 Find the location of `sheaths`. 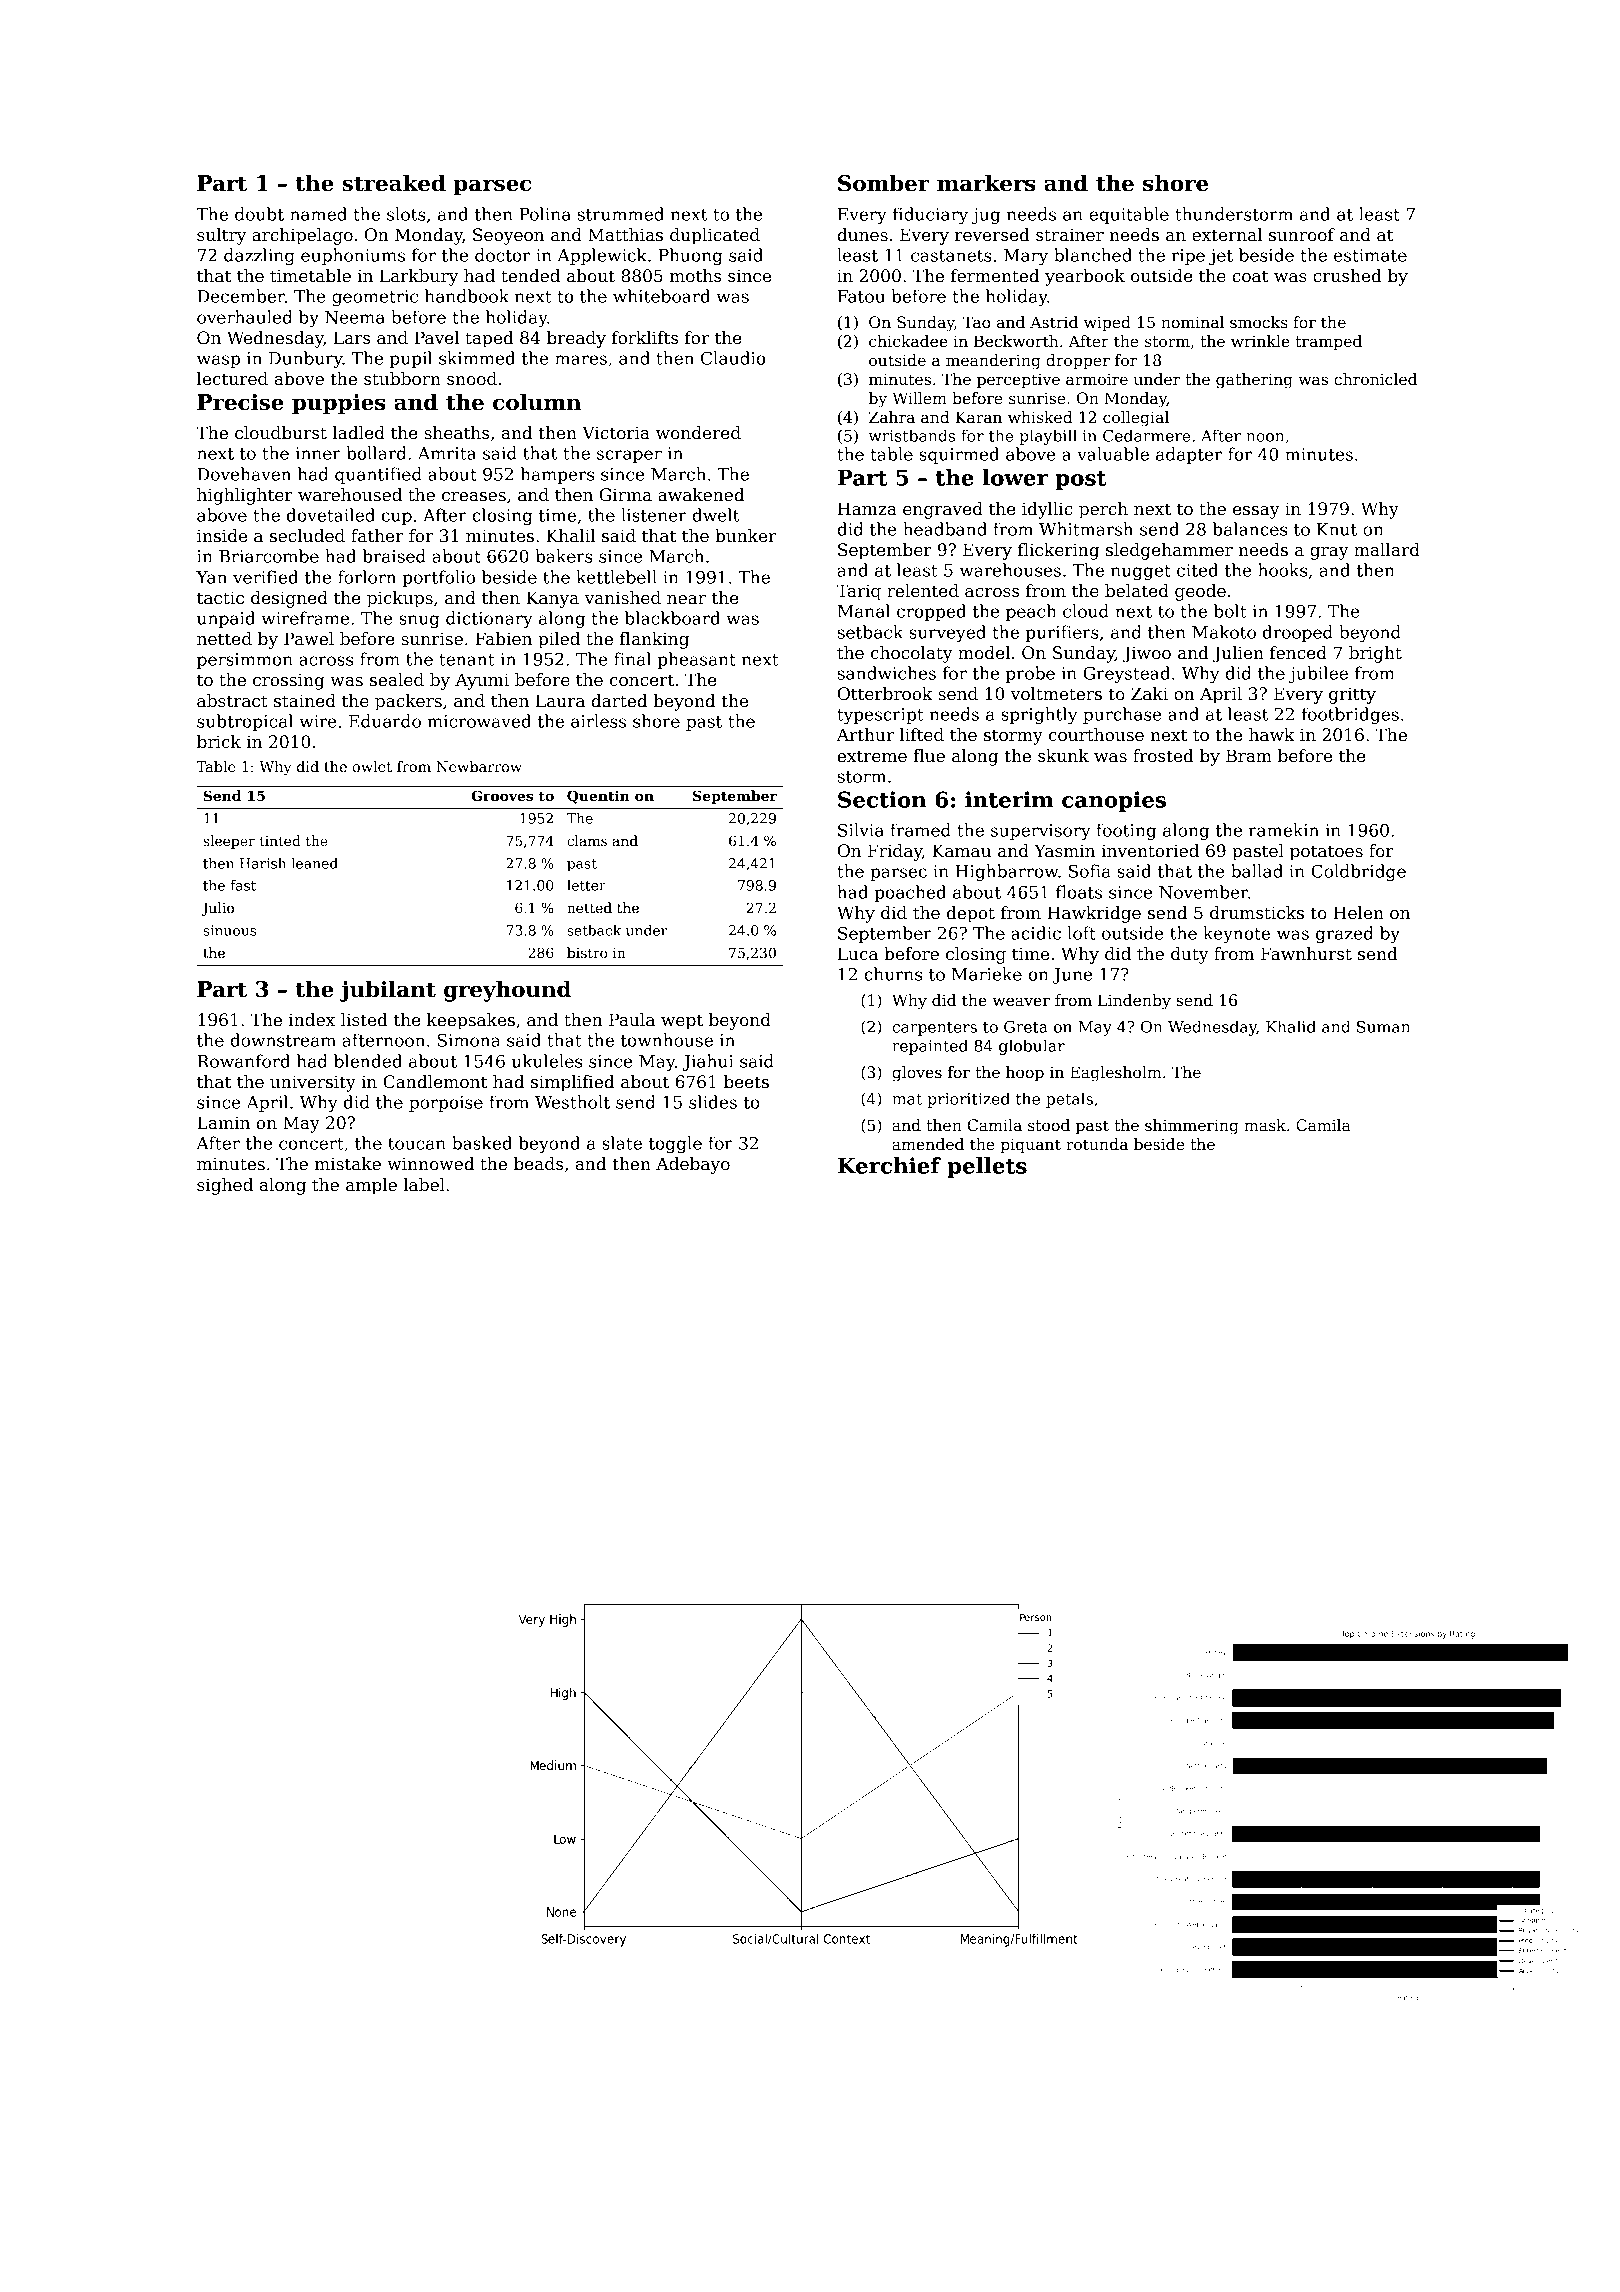

sheaths is located at coordinates (456, 433).
